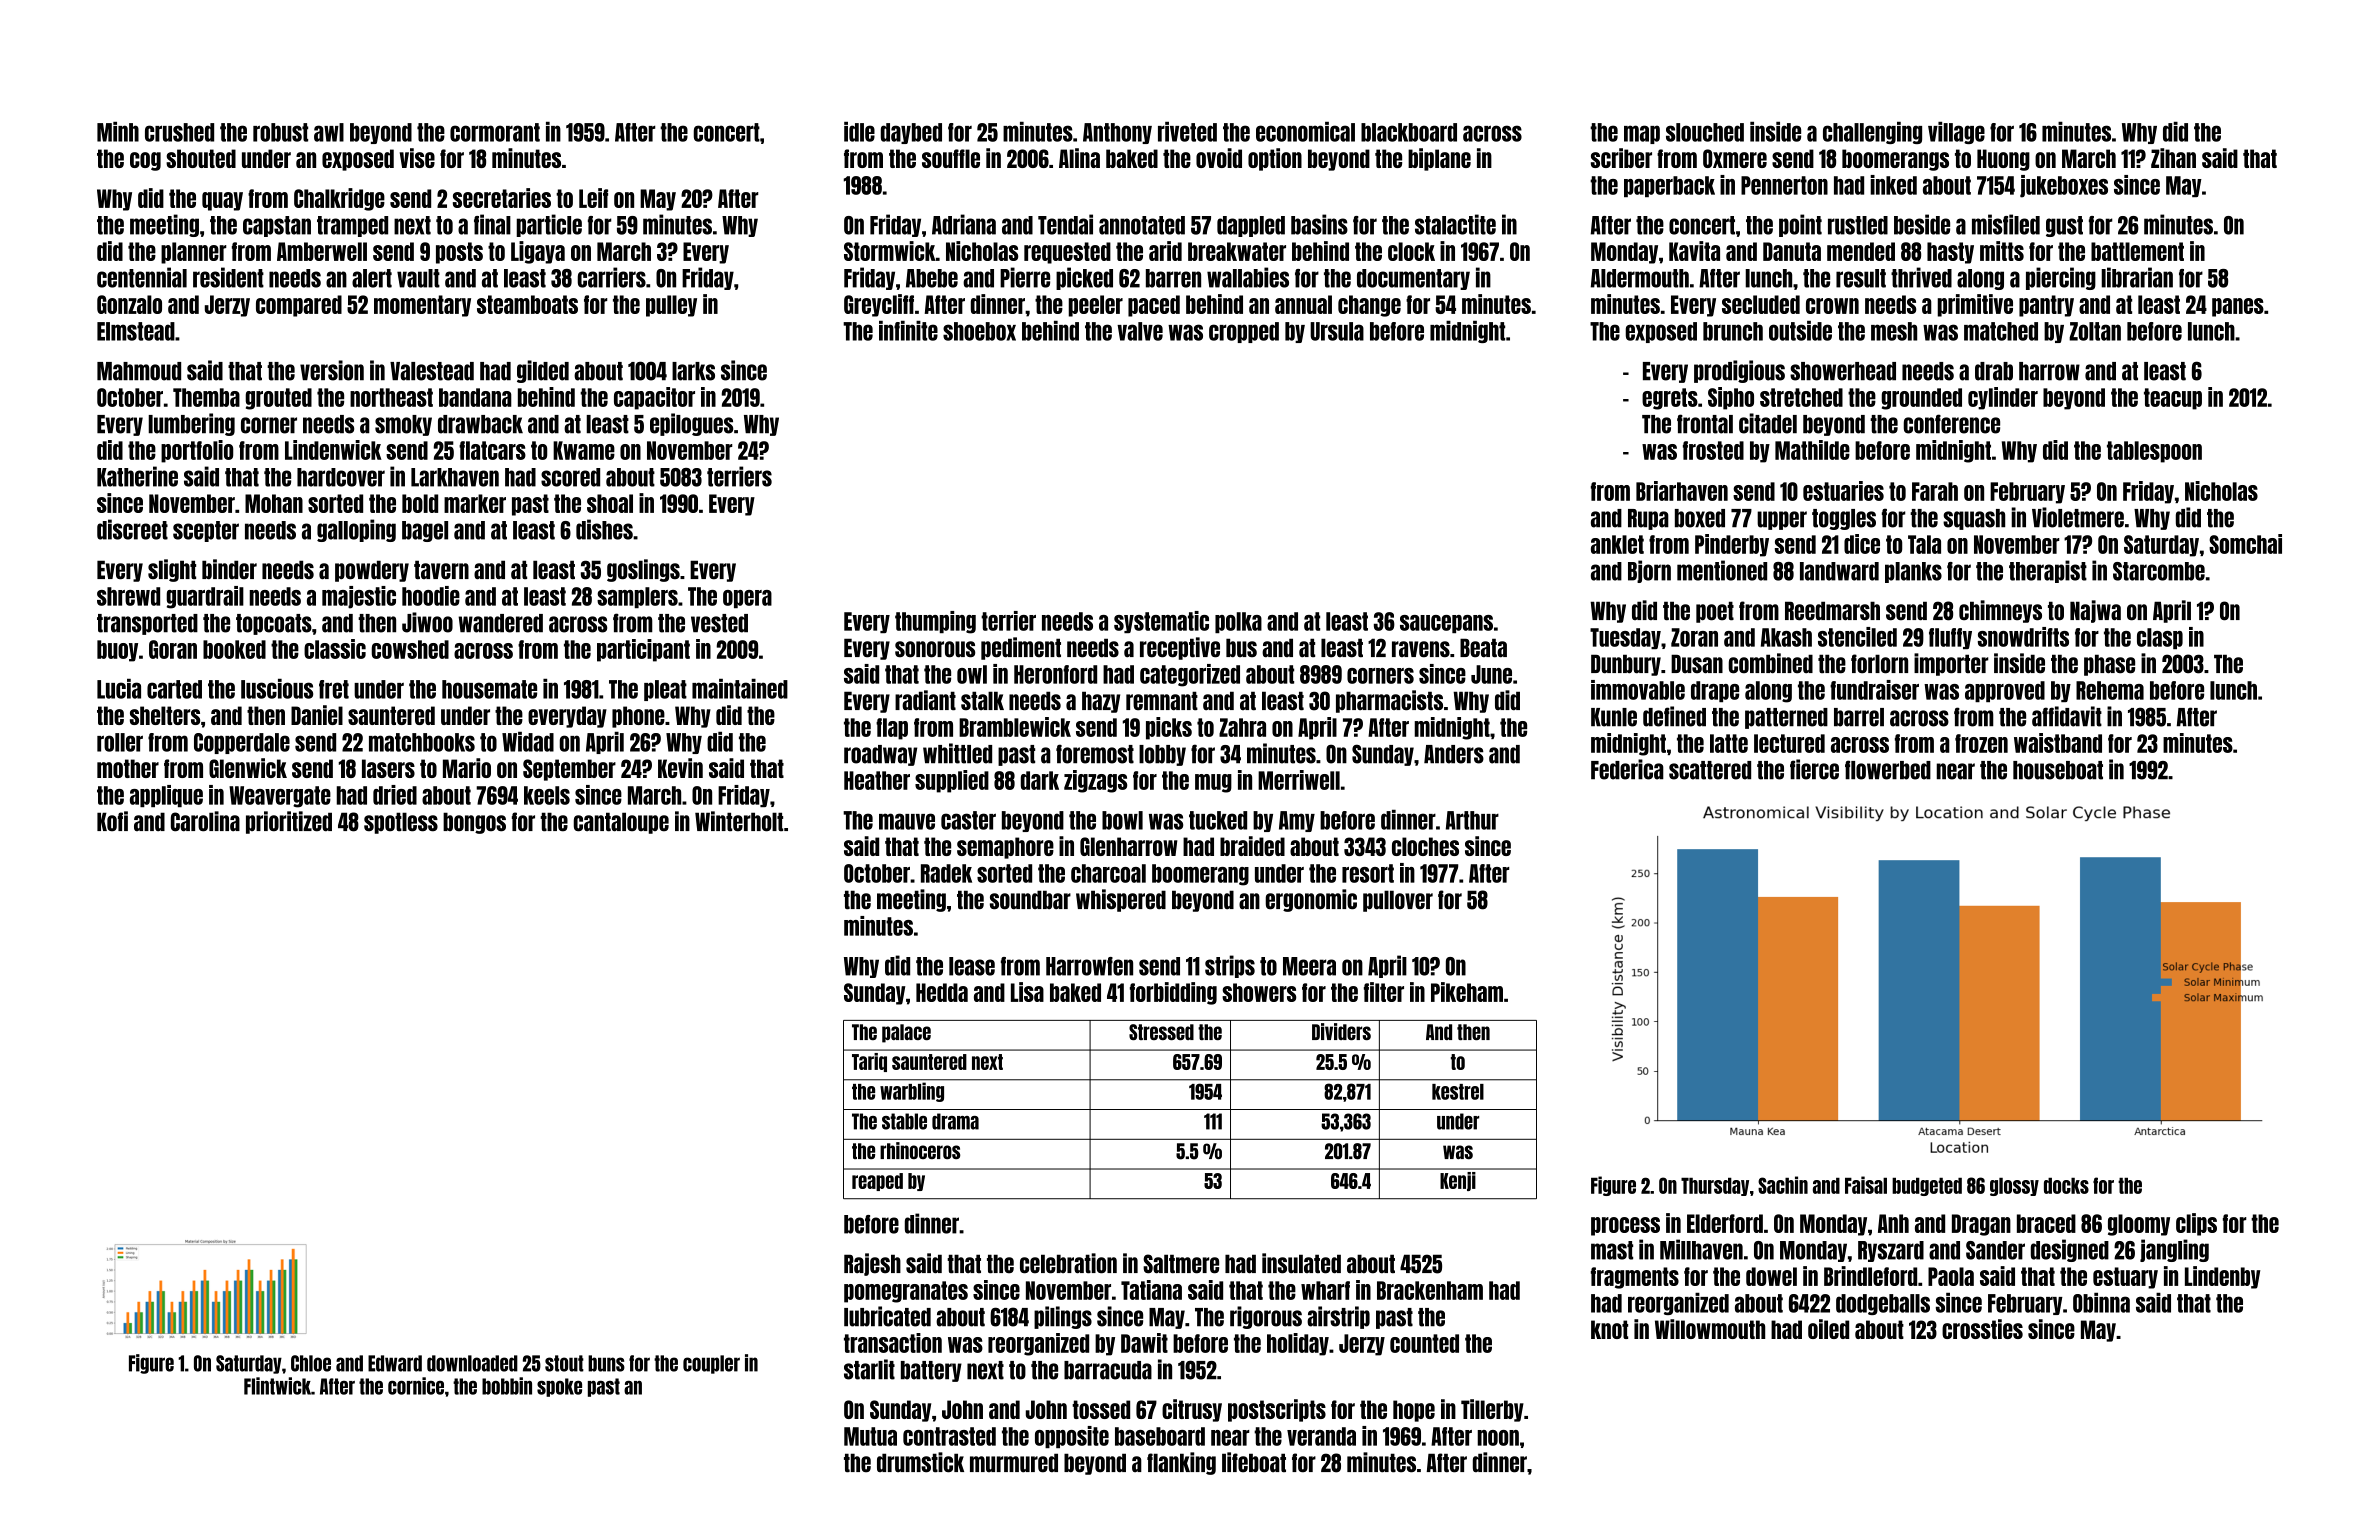  Describe the element at coordinates (2066, 1186) in the screenshot. I see `docks` at that location.
